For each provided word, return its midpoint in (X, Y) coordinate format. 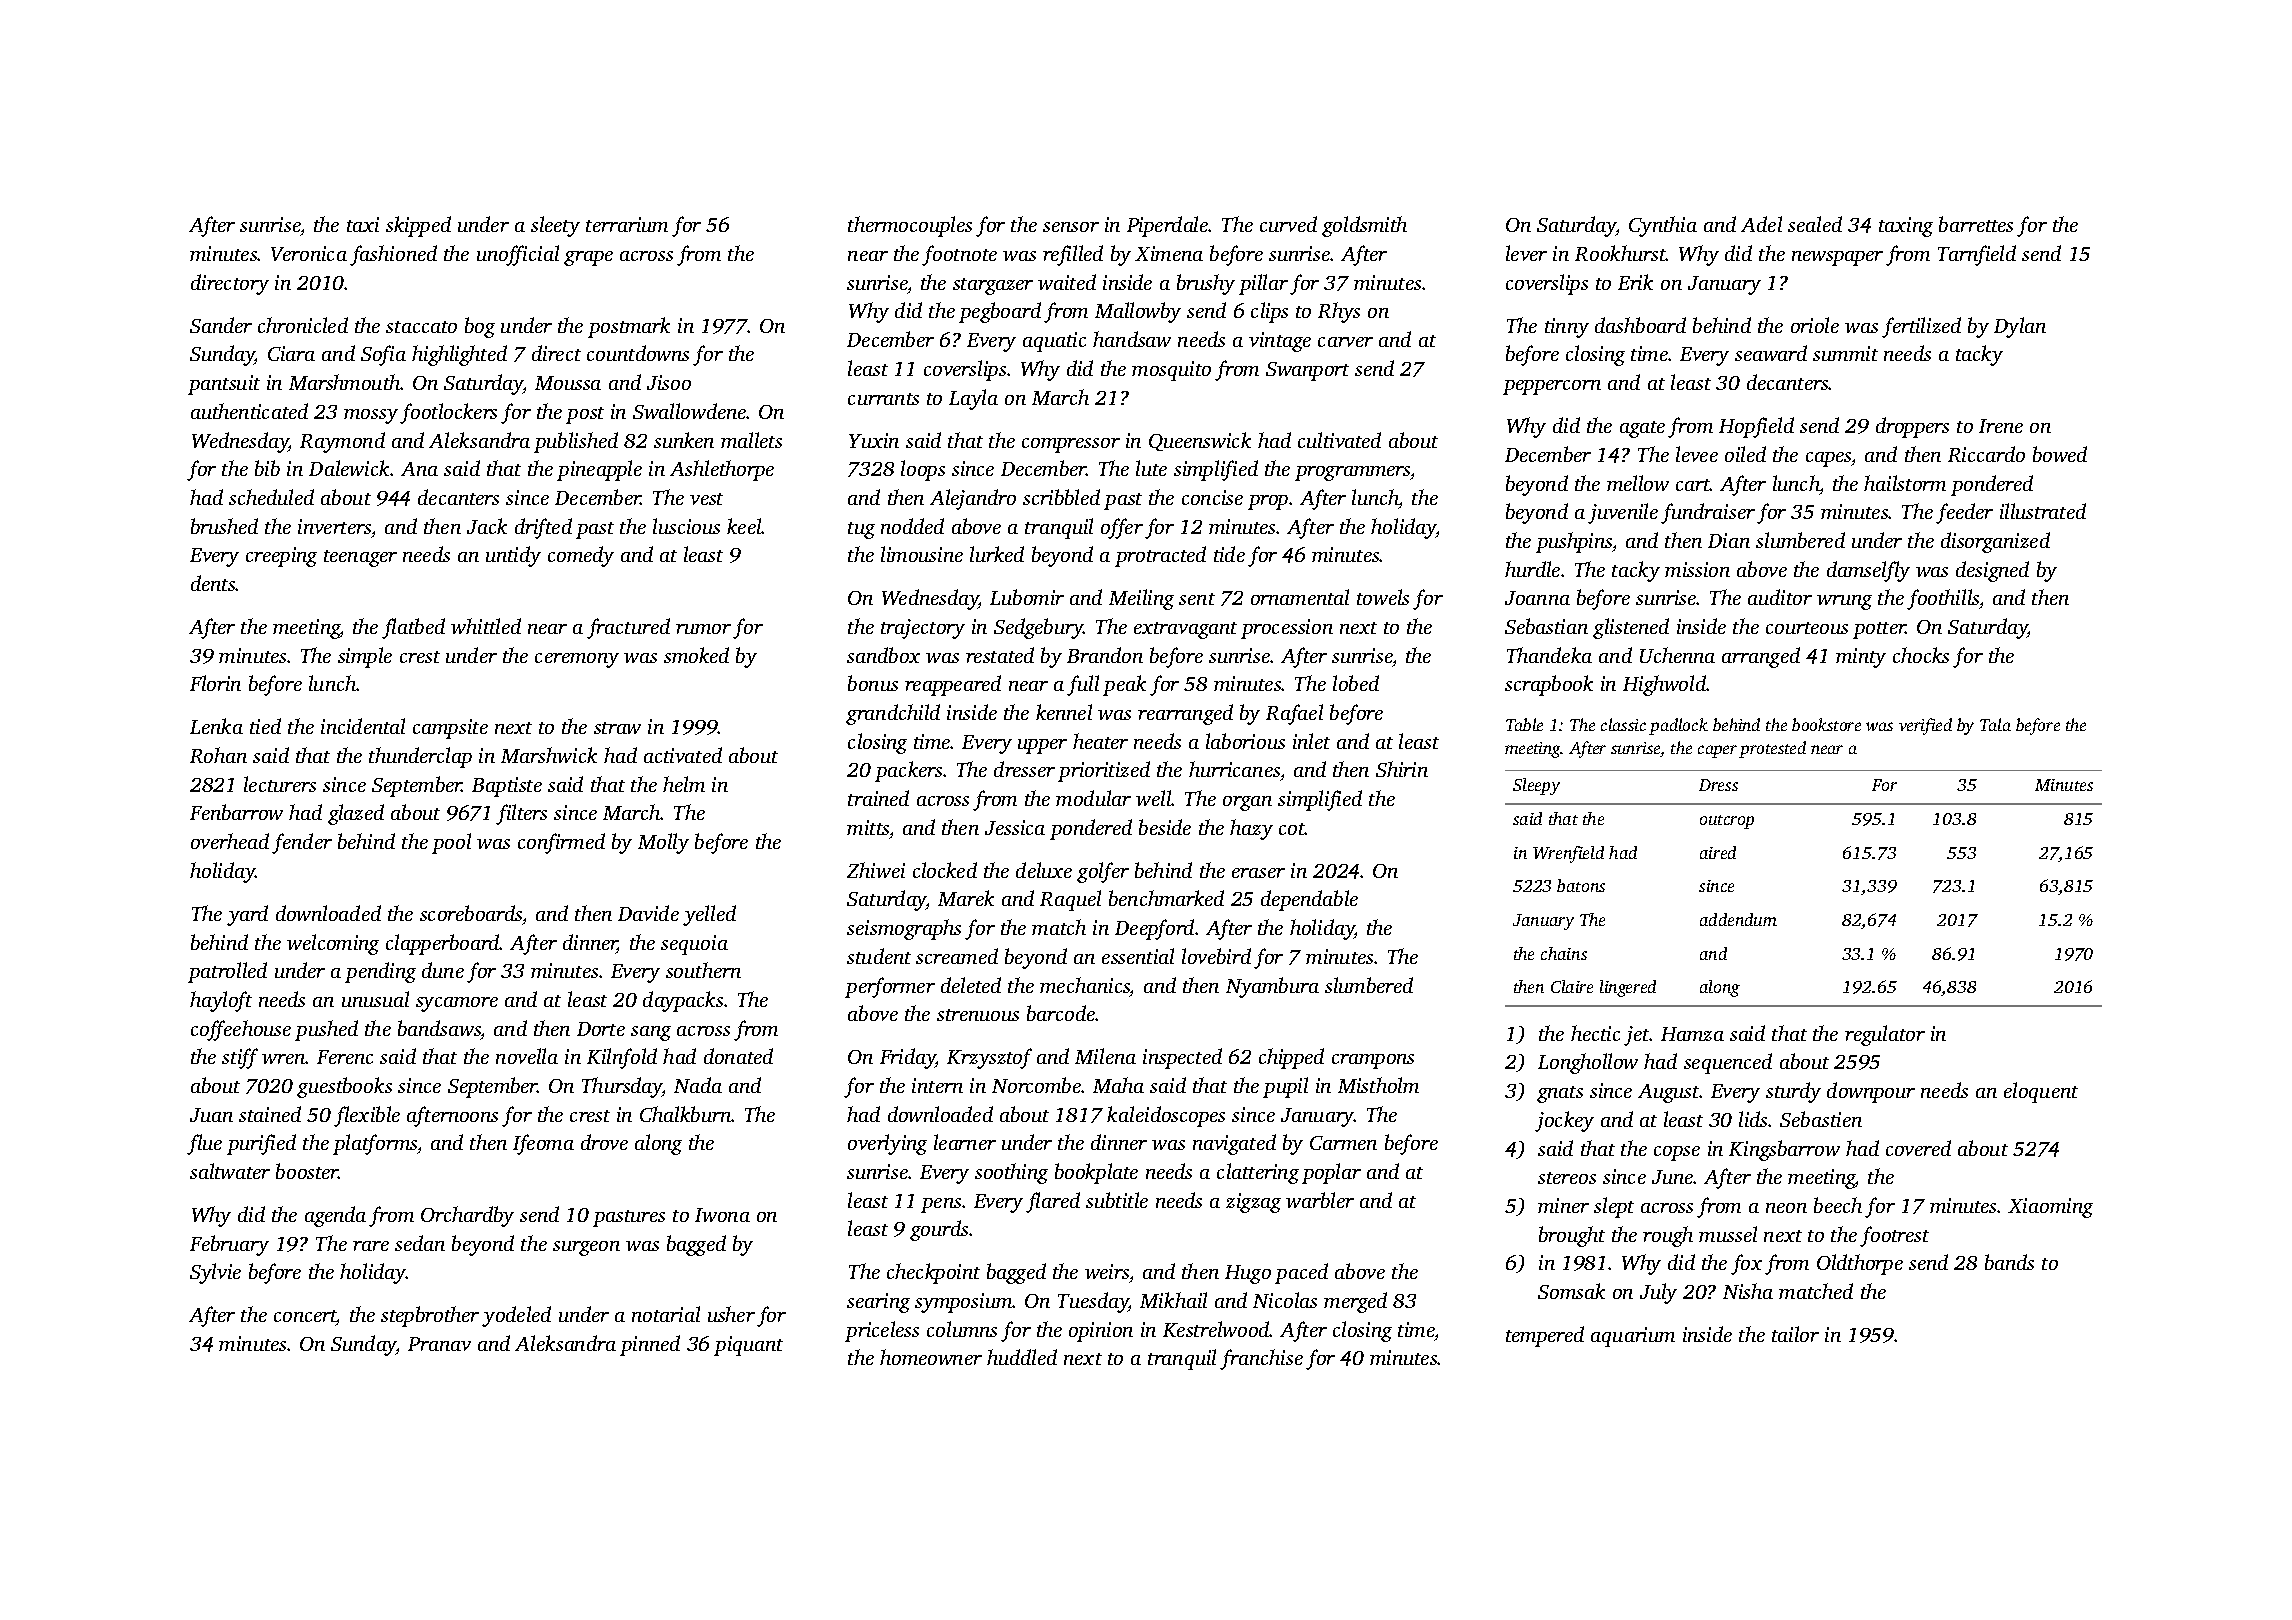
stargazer (993, 286)
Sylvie (215, 1273)
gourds (939, 1230)
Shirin (1402, 769)
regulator (1885, 1035)
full (1083, 685)
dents (213, 583)
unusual (375, 999)
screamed (957, 956)
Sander (221, 325)
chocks (1921, 655)
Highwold (1665, 685)
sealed (1815, 224)
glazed (356, 814)
